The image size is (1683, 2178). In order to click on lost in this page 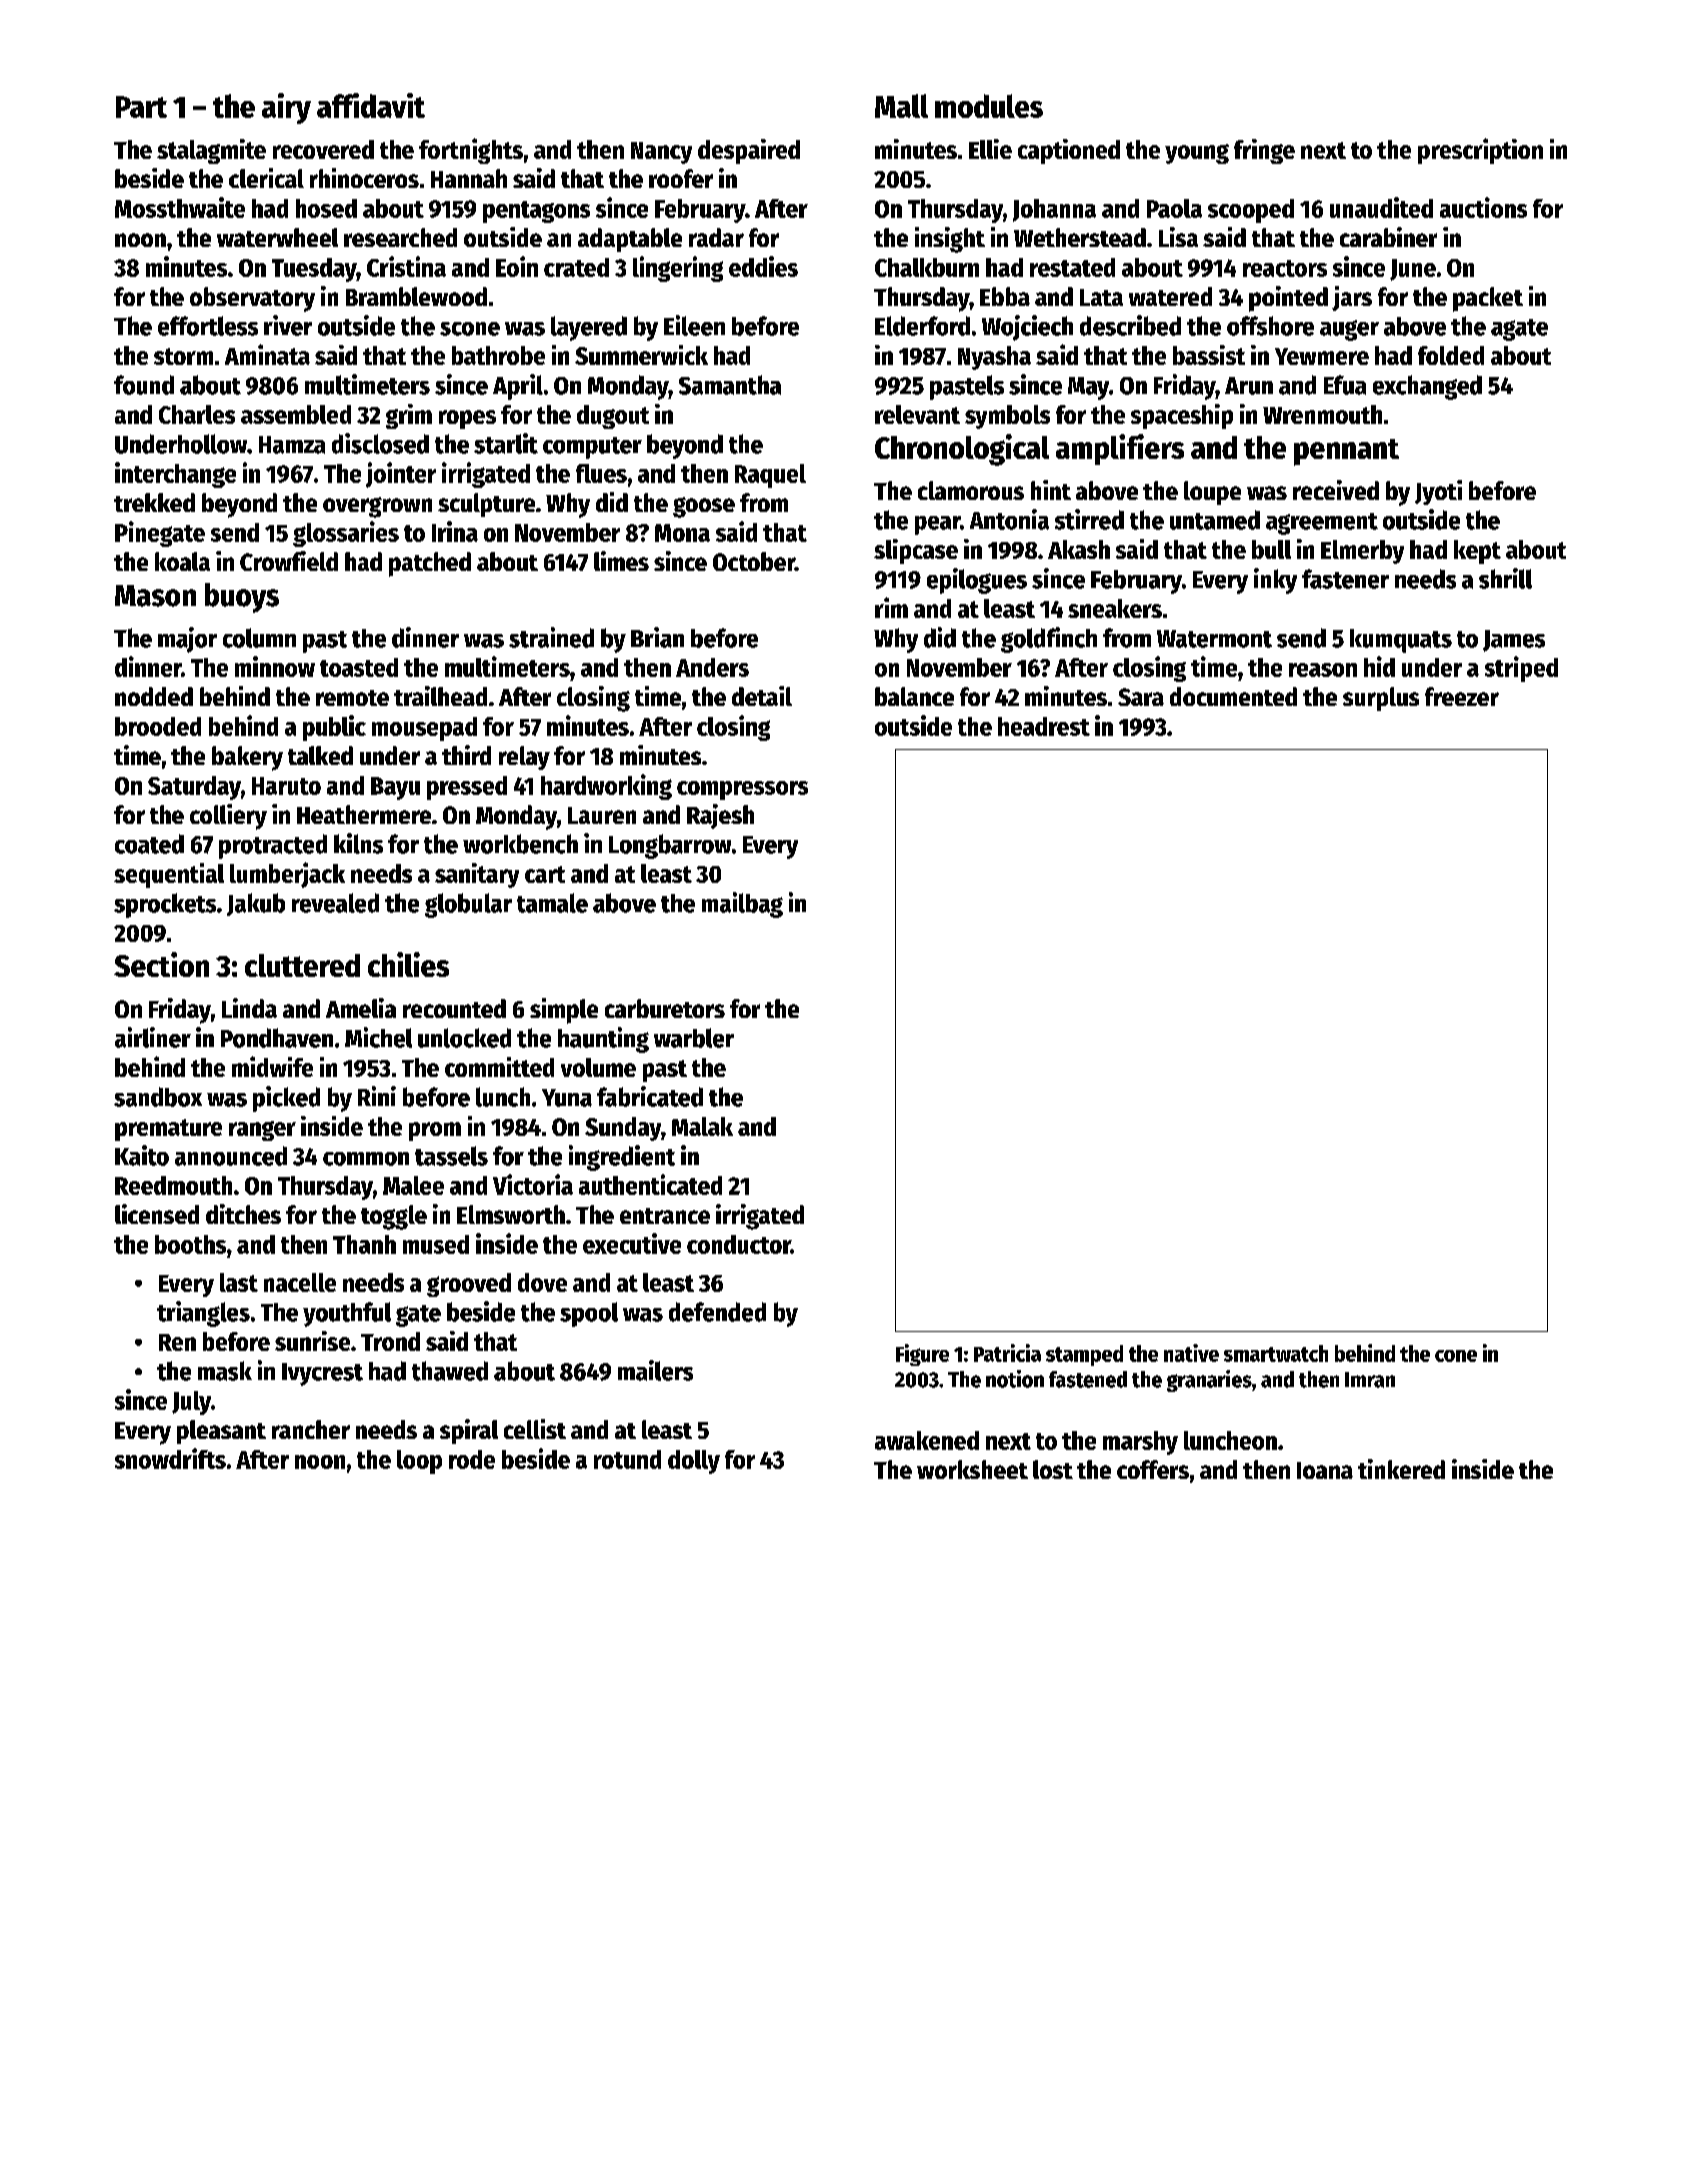, I will do `click(1053, 1469)`.
